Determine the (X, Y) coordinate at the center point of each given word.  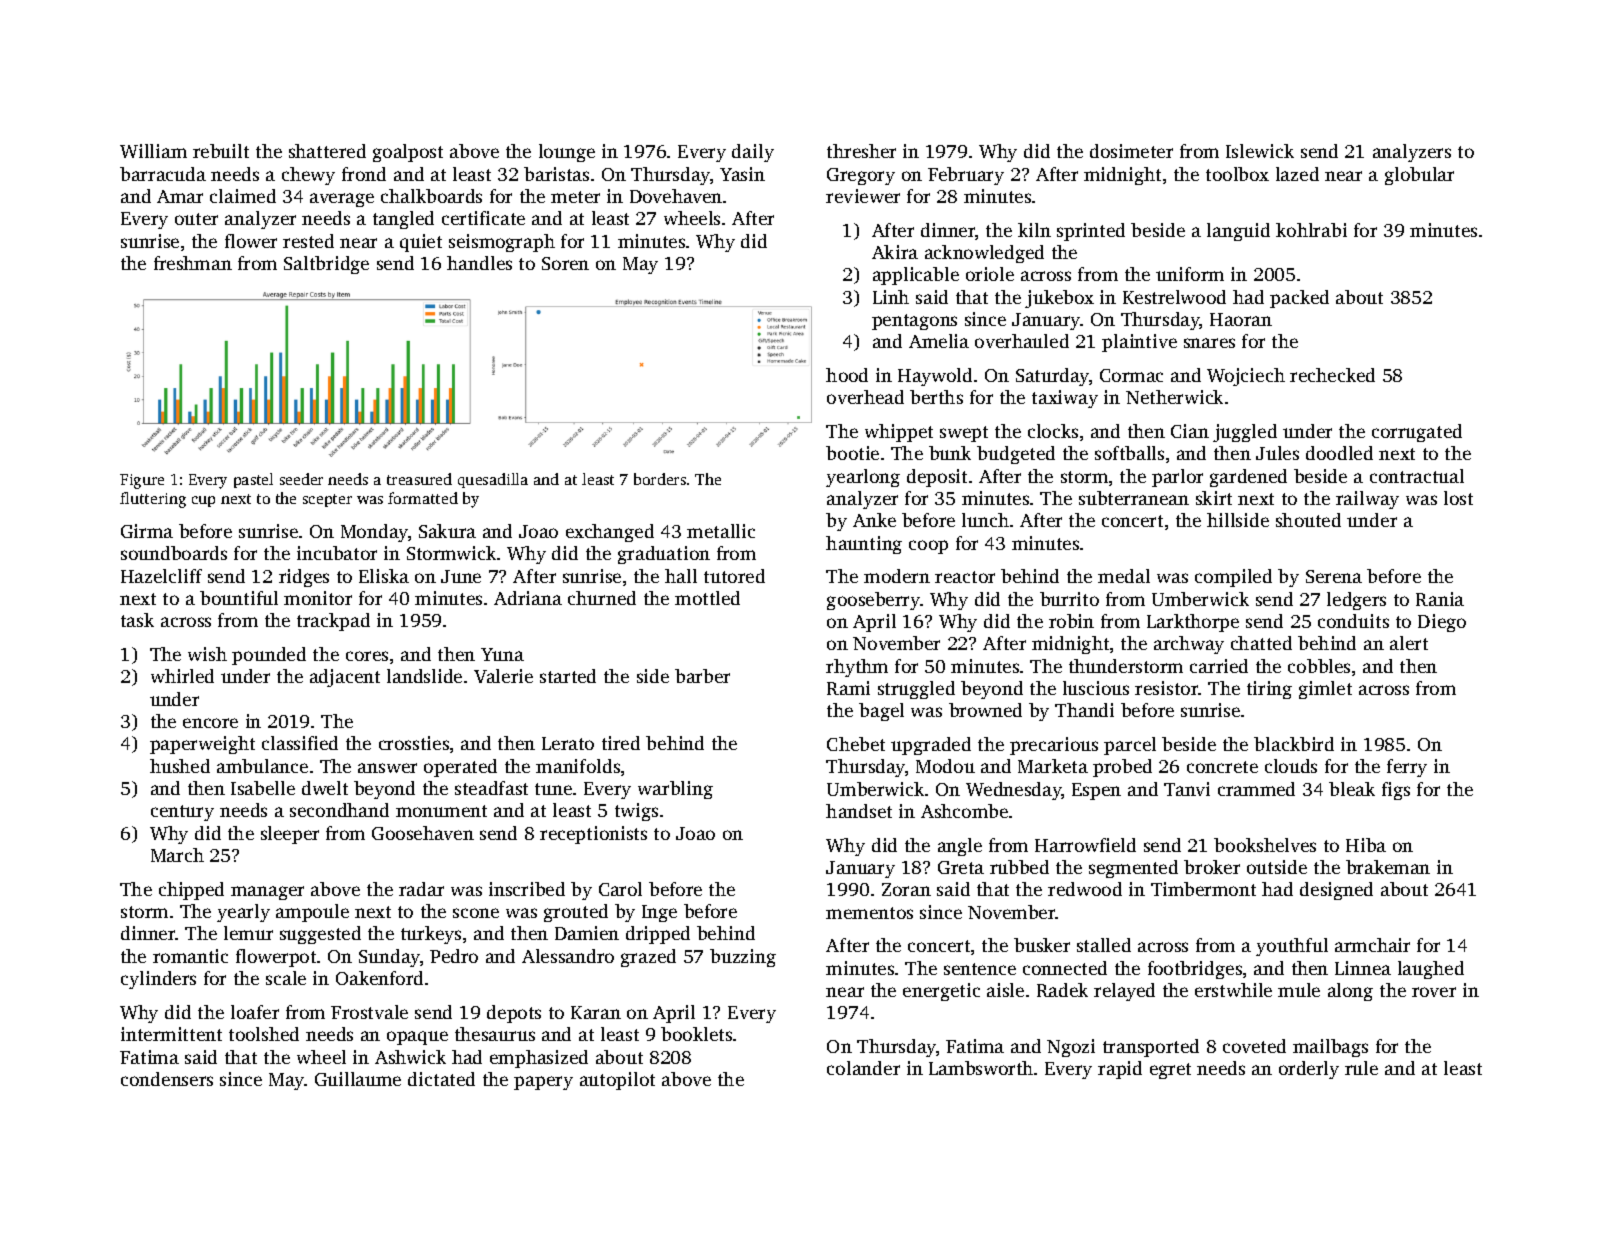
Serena (1334, 576)
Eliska (384, 576)
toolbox (1237, 174)
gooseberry (873, 601)
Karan (596, 1012)
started (568, 676)
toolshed (264, 1034)
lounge (567, 153)
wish (207, 654)
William (153, 151)
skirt (1214, 498)
